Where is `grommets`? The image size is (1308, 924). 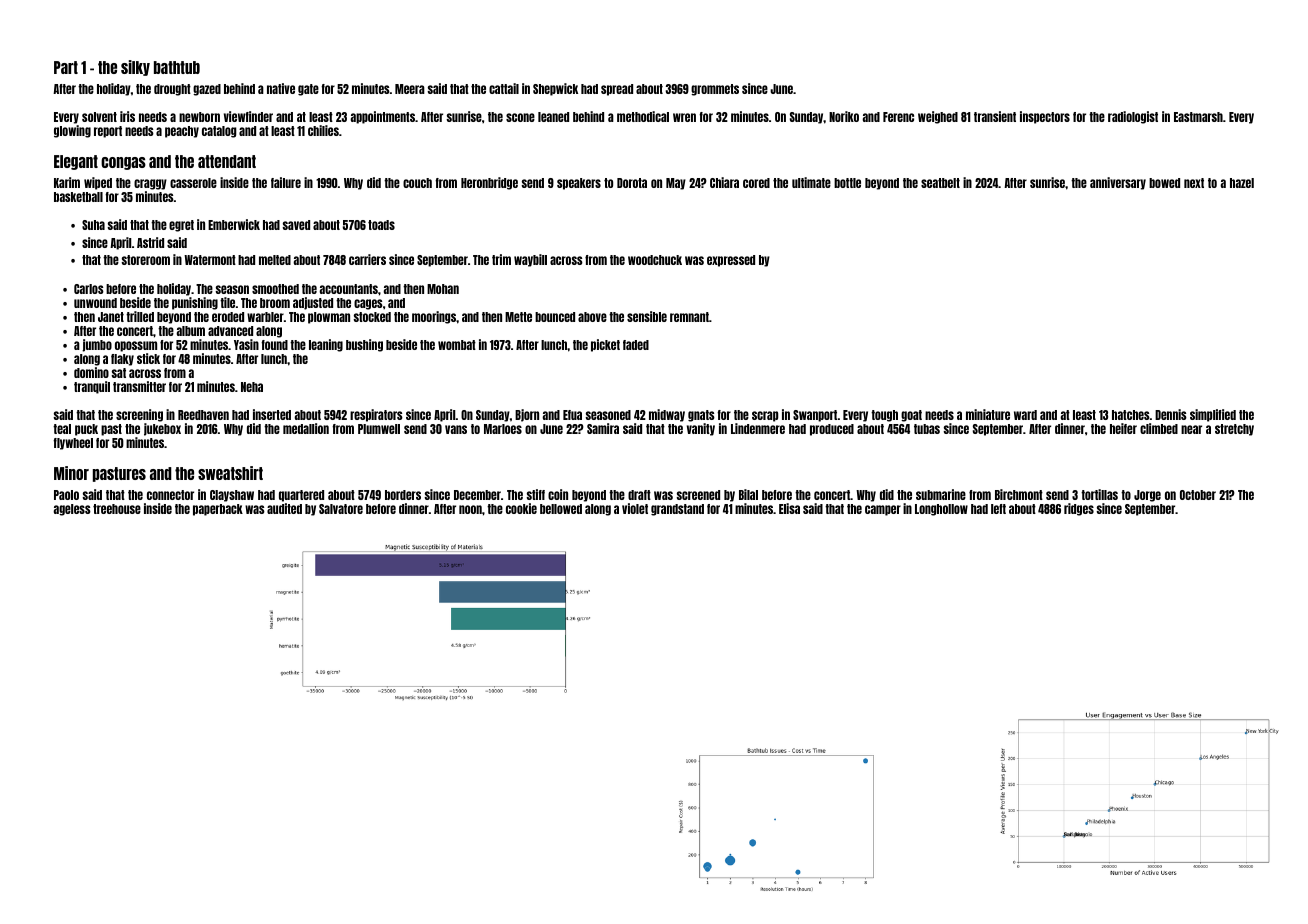
grommets is located at coordinates (715, 90).
